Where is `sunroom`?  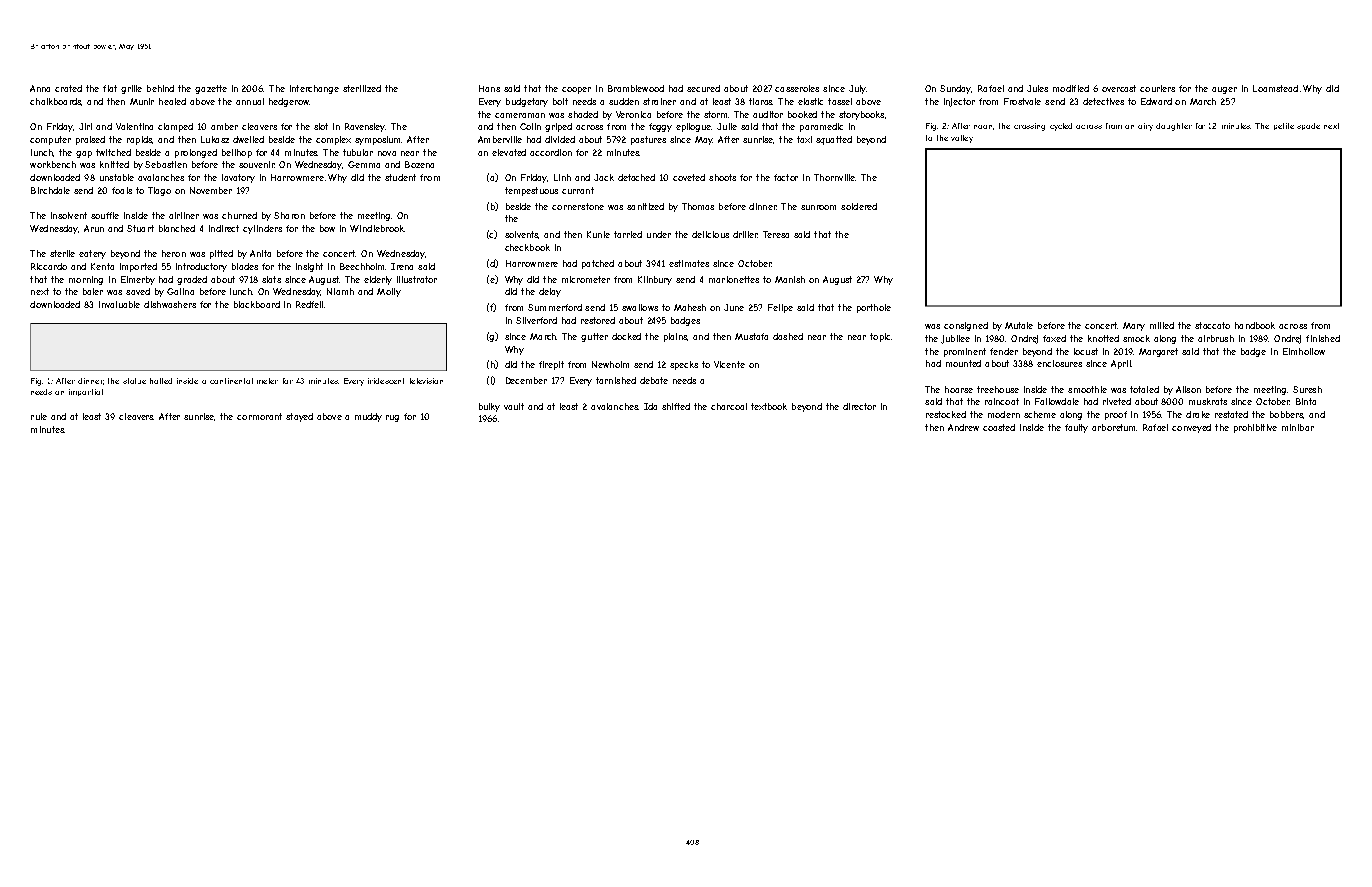 sunroom is located at coordinates (818, 207).
